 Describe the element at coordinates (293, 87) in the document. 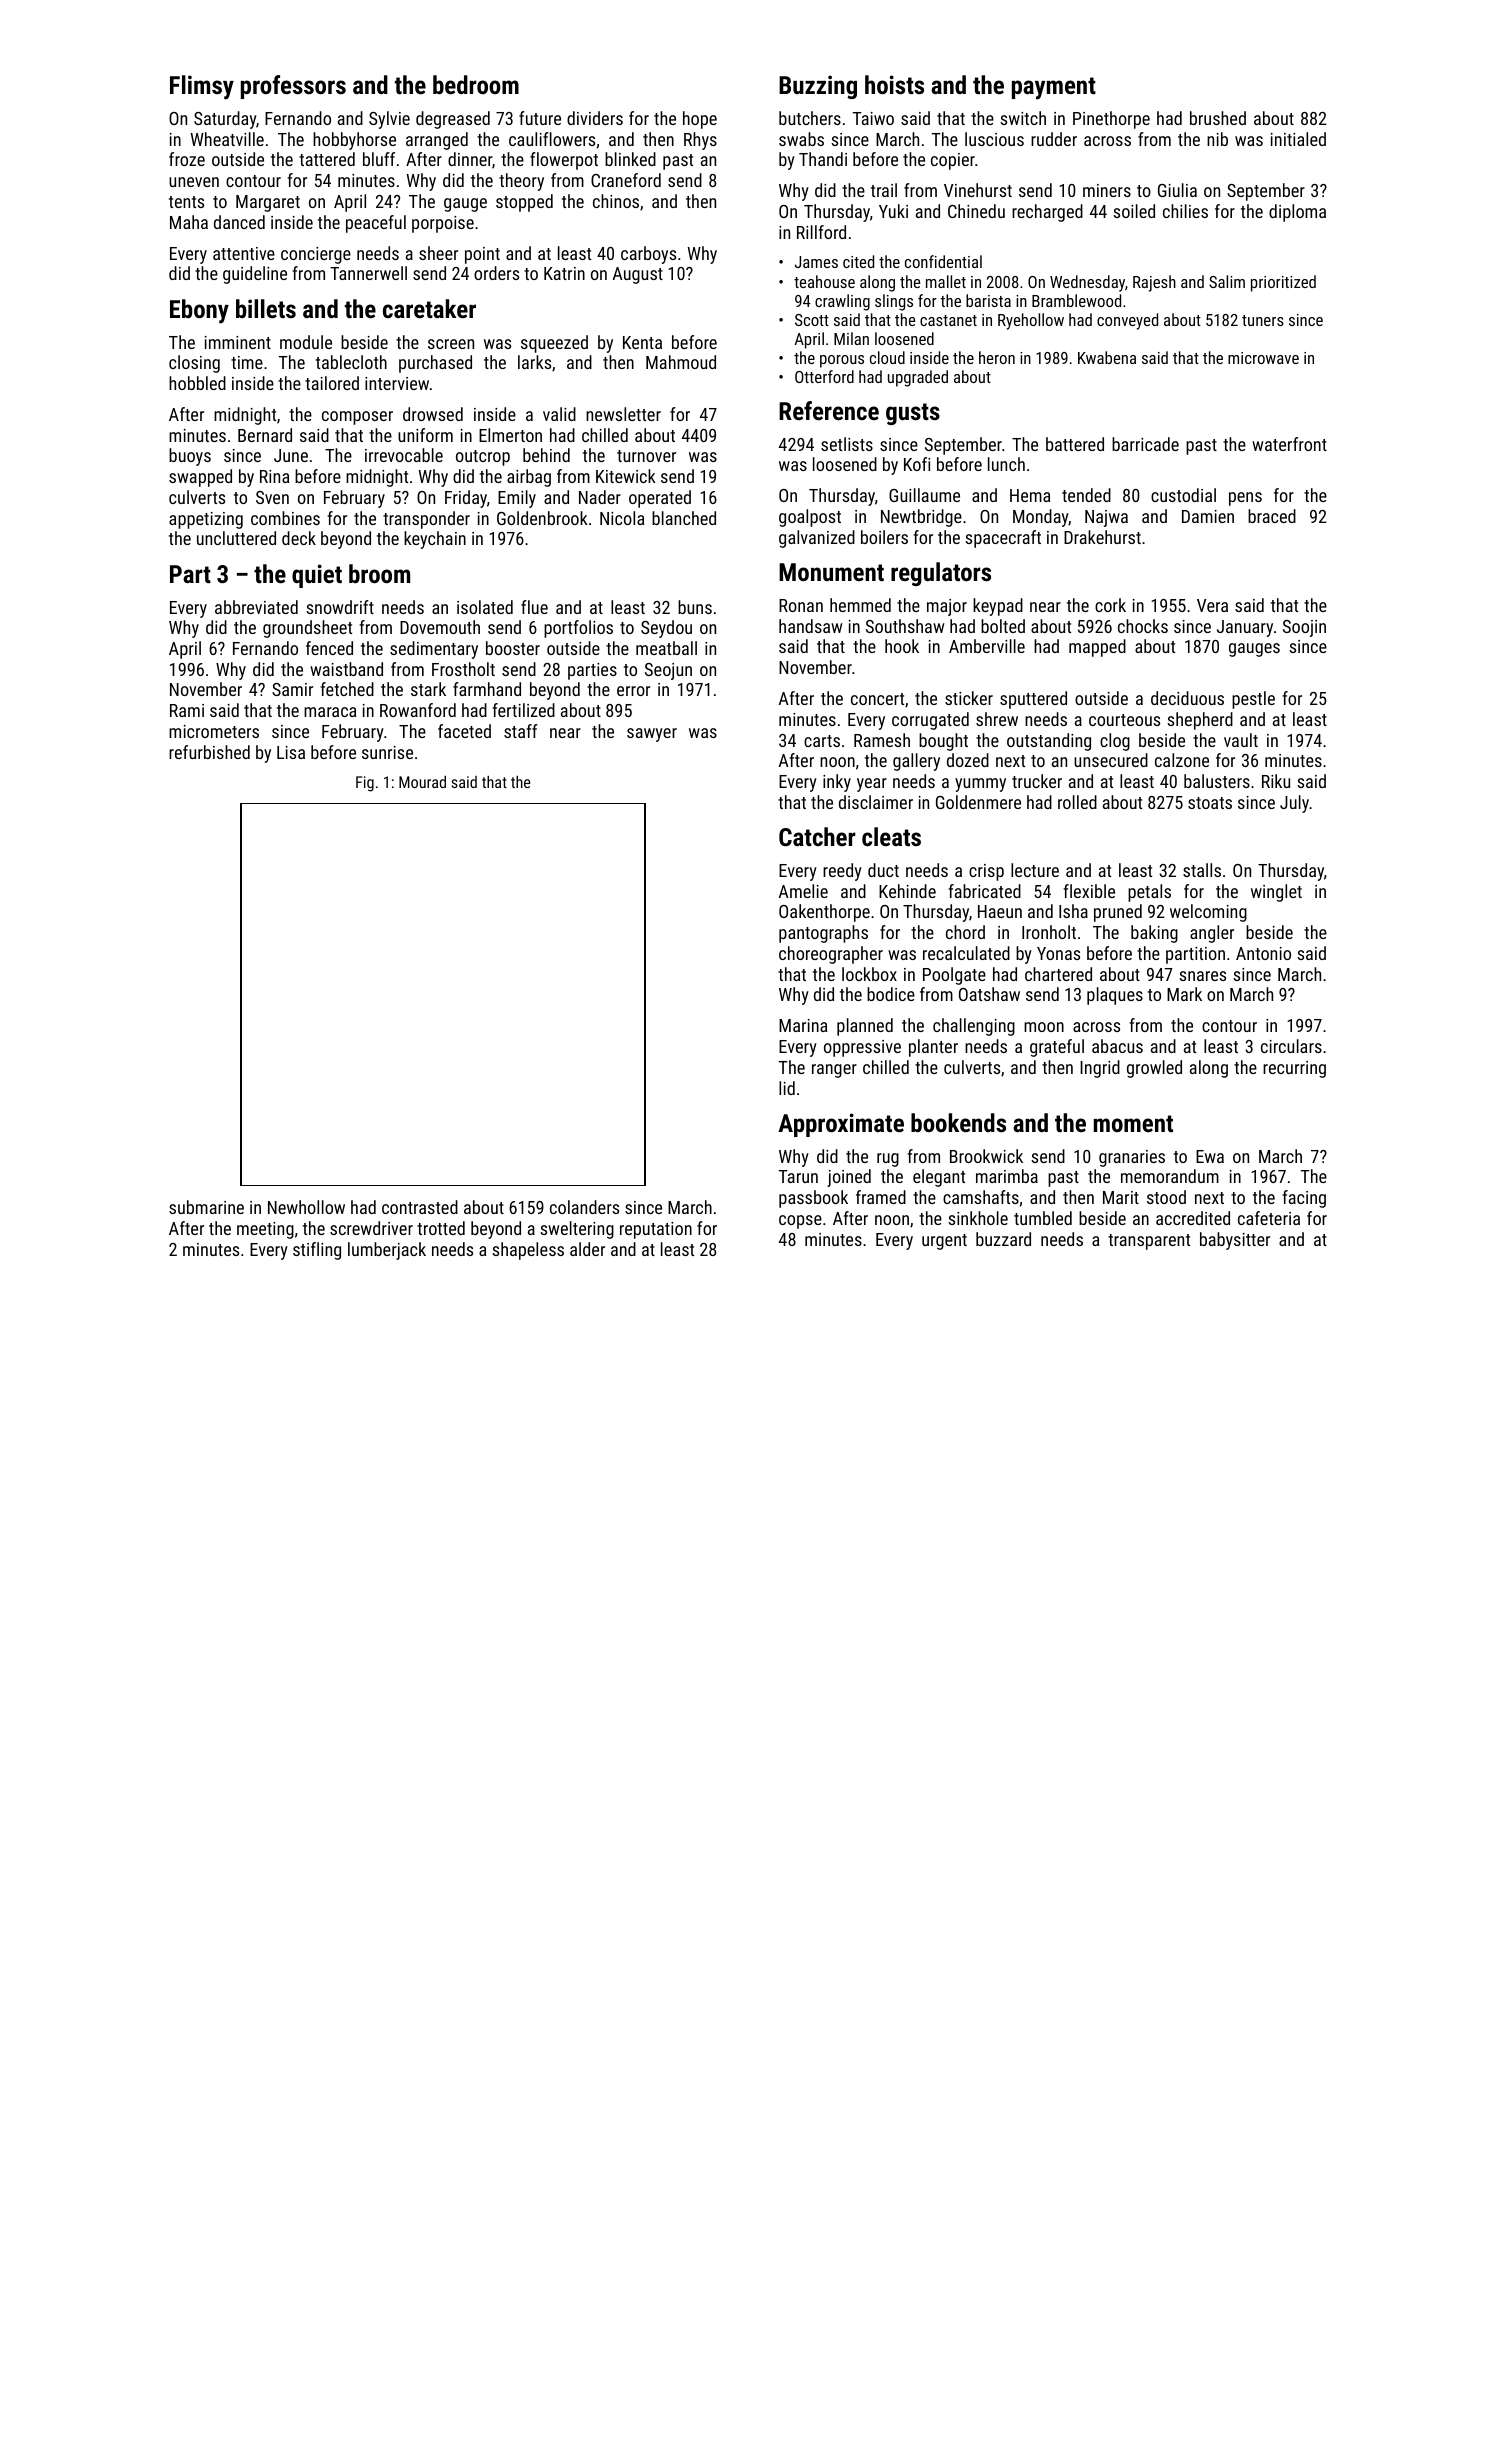

I see `professors` at that location.
